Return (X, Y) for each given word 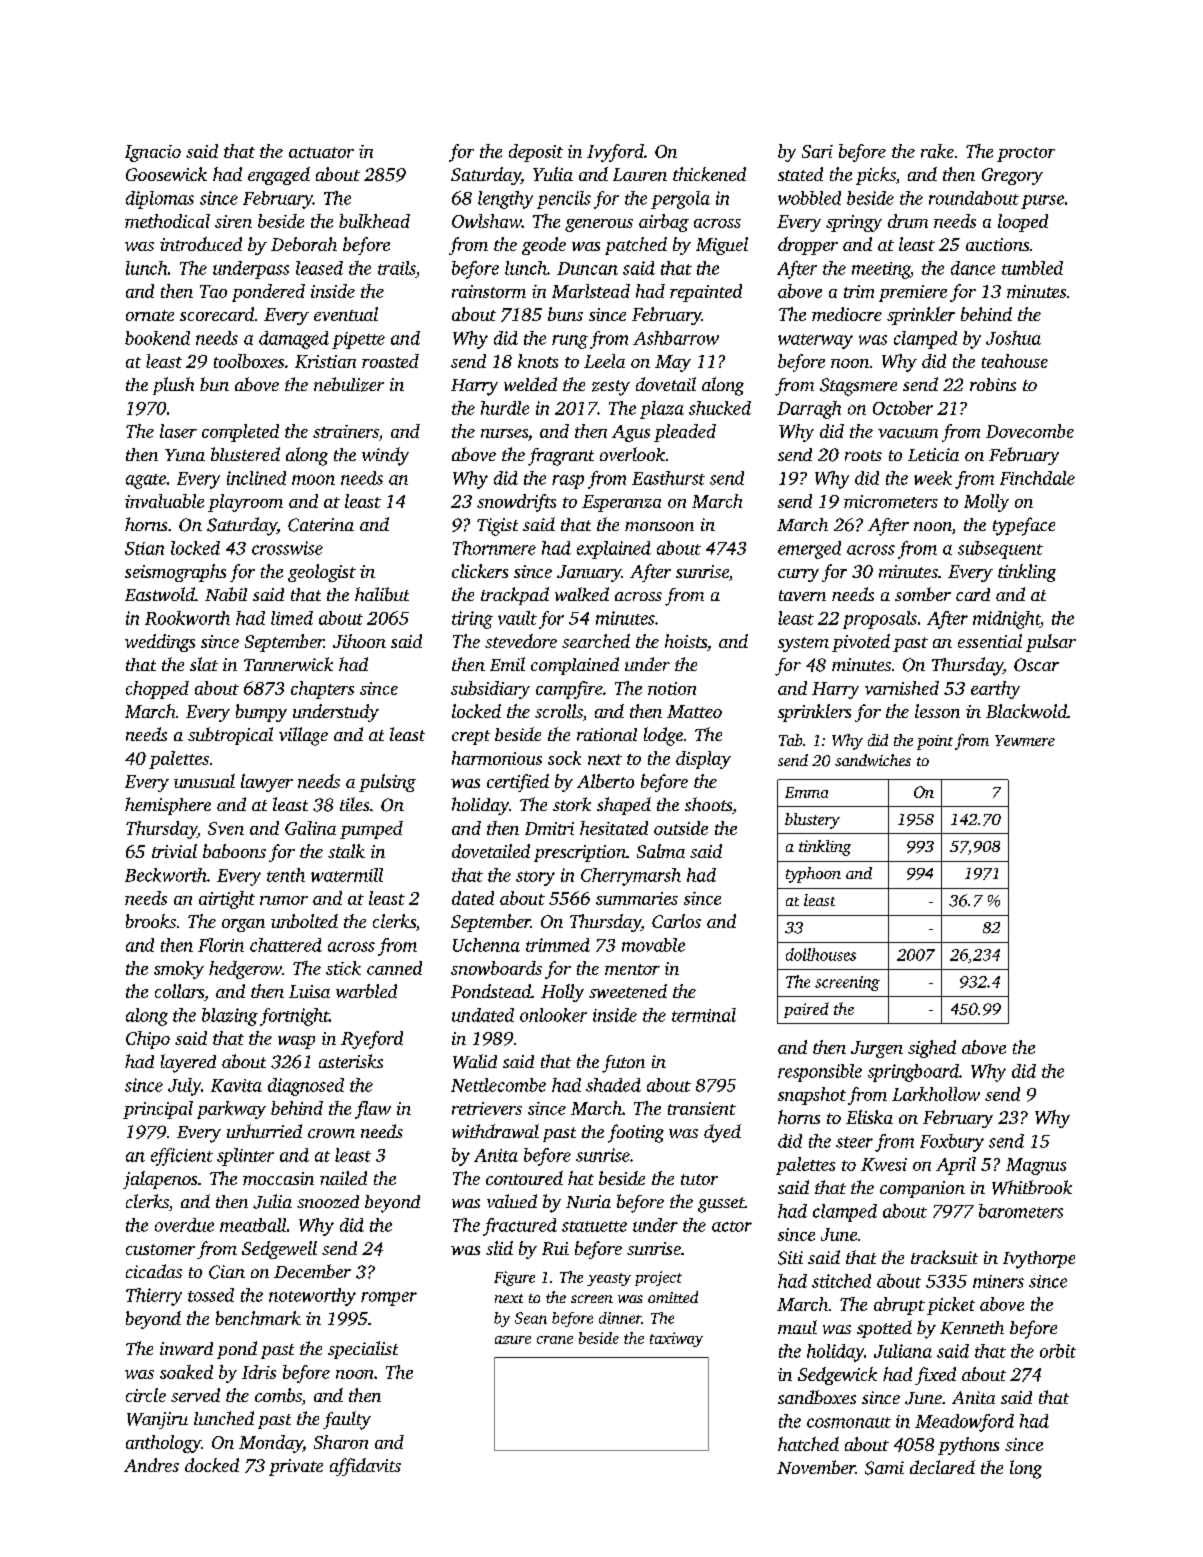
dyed (722, 1133)
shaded (613, 1085)
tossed (211, 1295)
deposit (536, 153)
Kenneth (972, 1328)
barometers (1021, 1211)
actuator (321, 152)
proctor (1026, 154)
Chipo (148, 1040)
